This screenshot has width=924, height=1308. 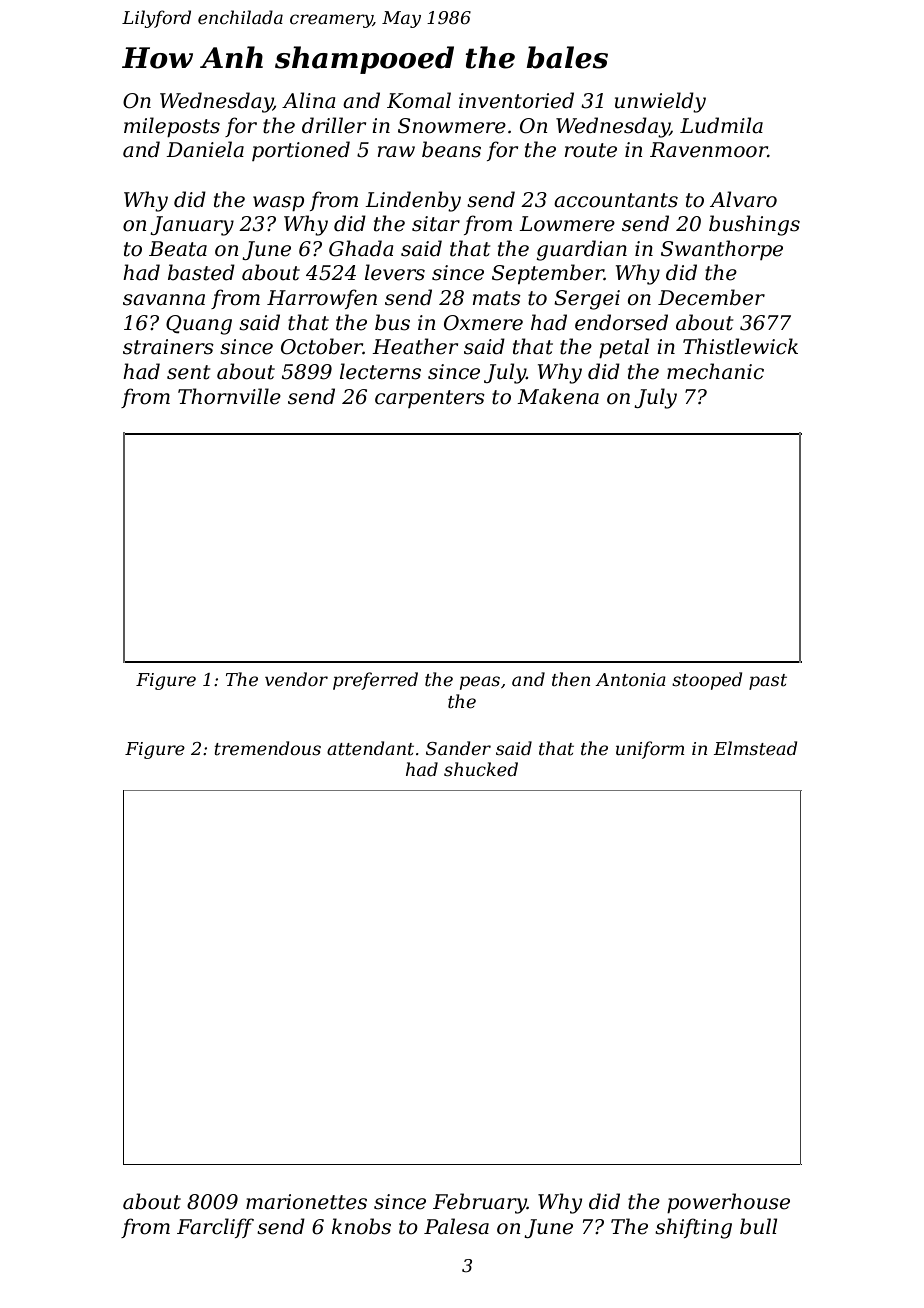 I want to click on mechanic, so click(x=715, y=371).
